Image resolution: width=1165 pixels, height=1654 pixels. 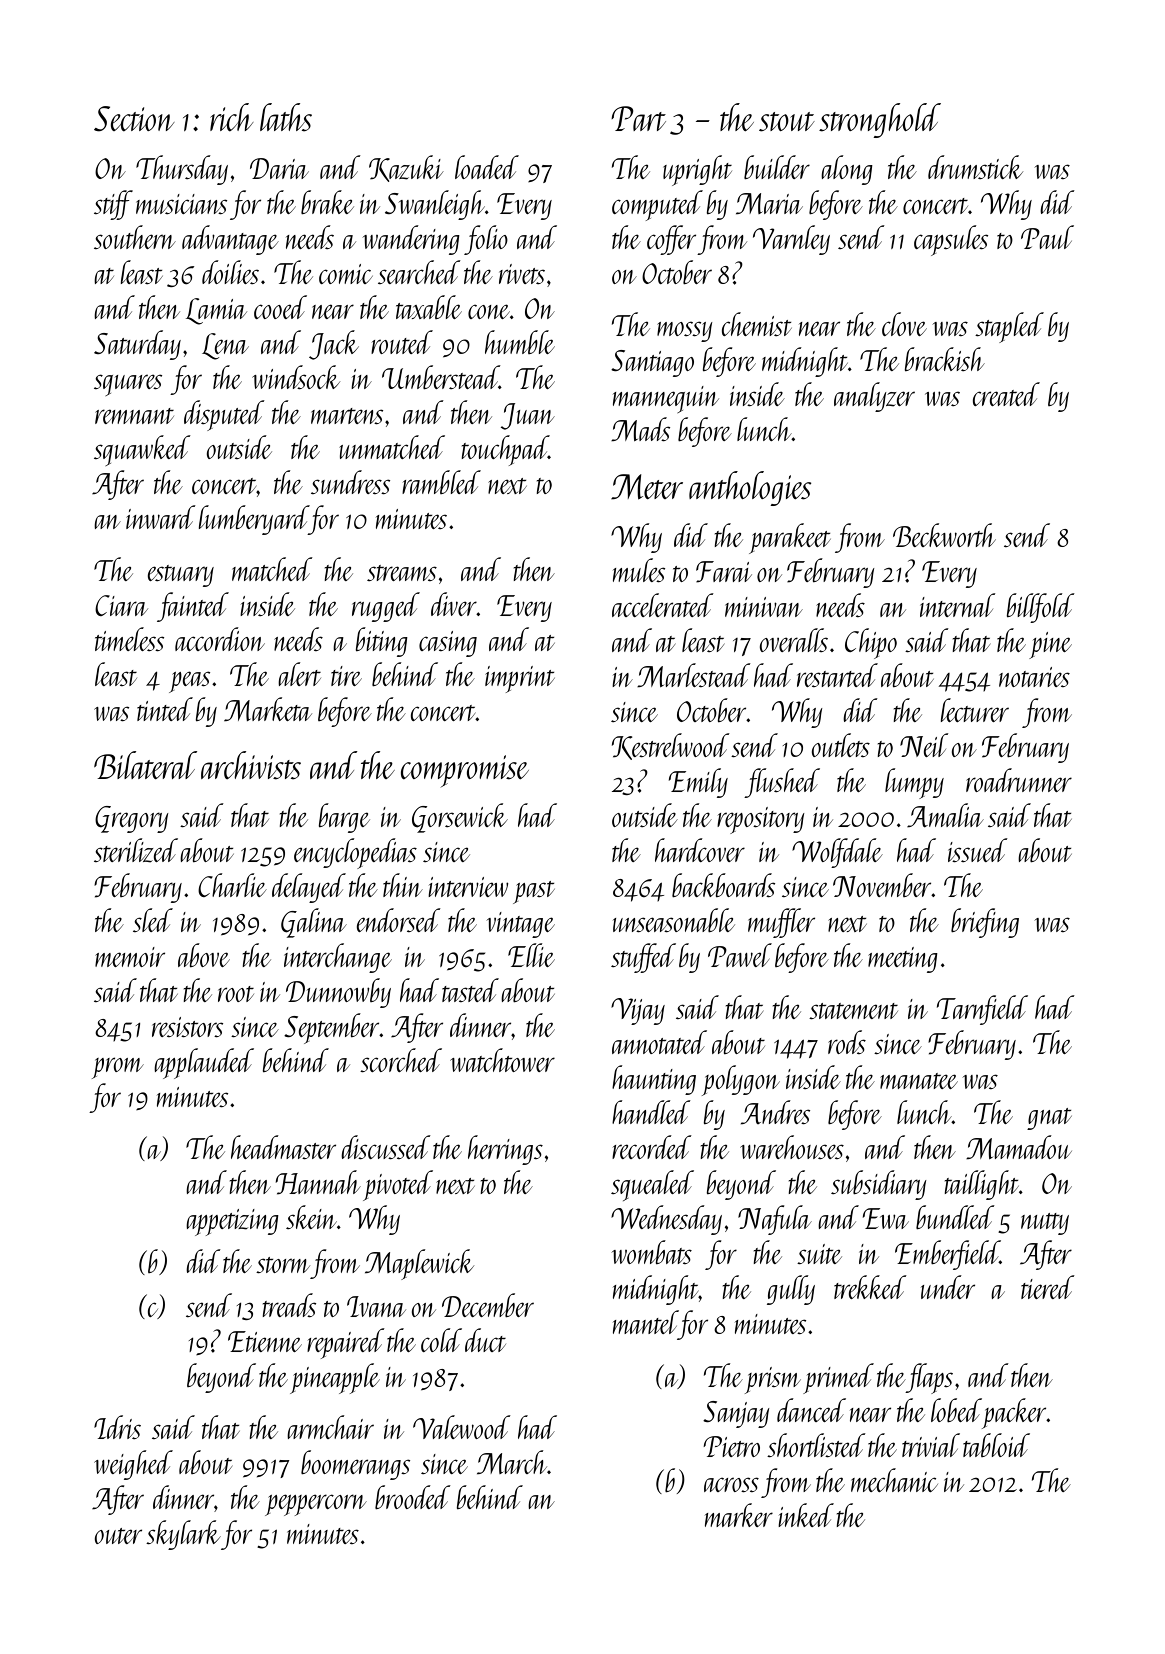 What do you see at coordinates (880, 120) in the image?
I see `stronghold` at bounding box center [880, 120].
